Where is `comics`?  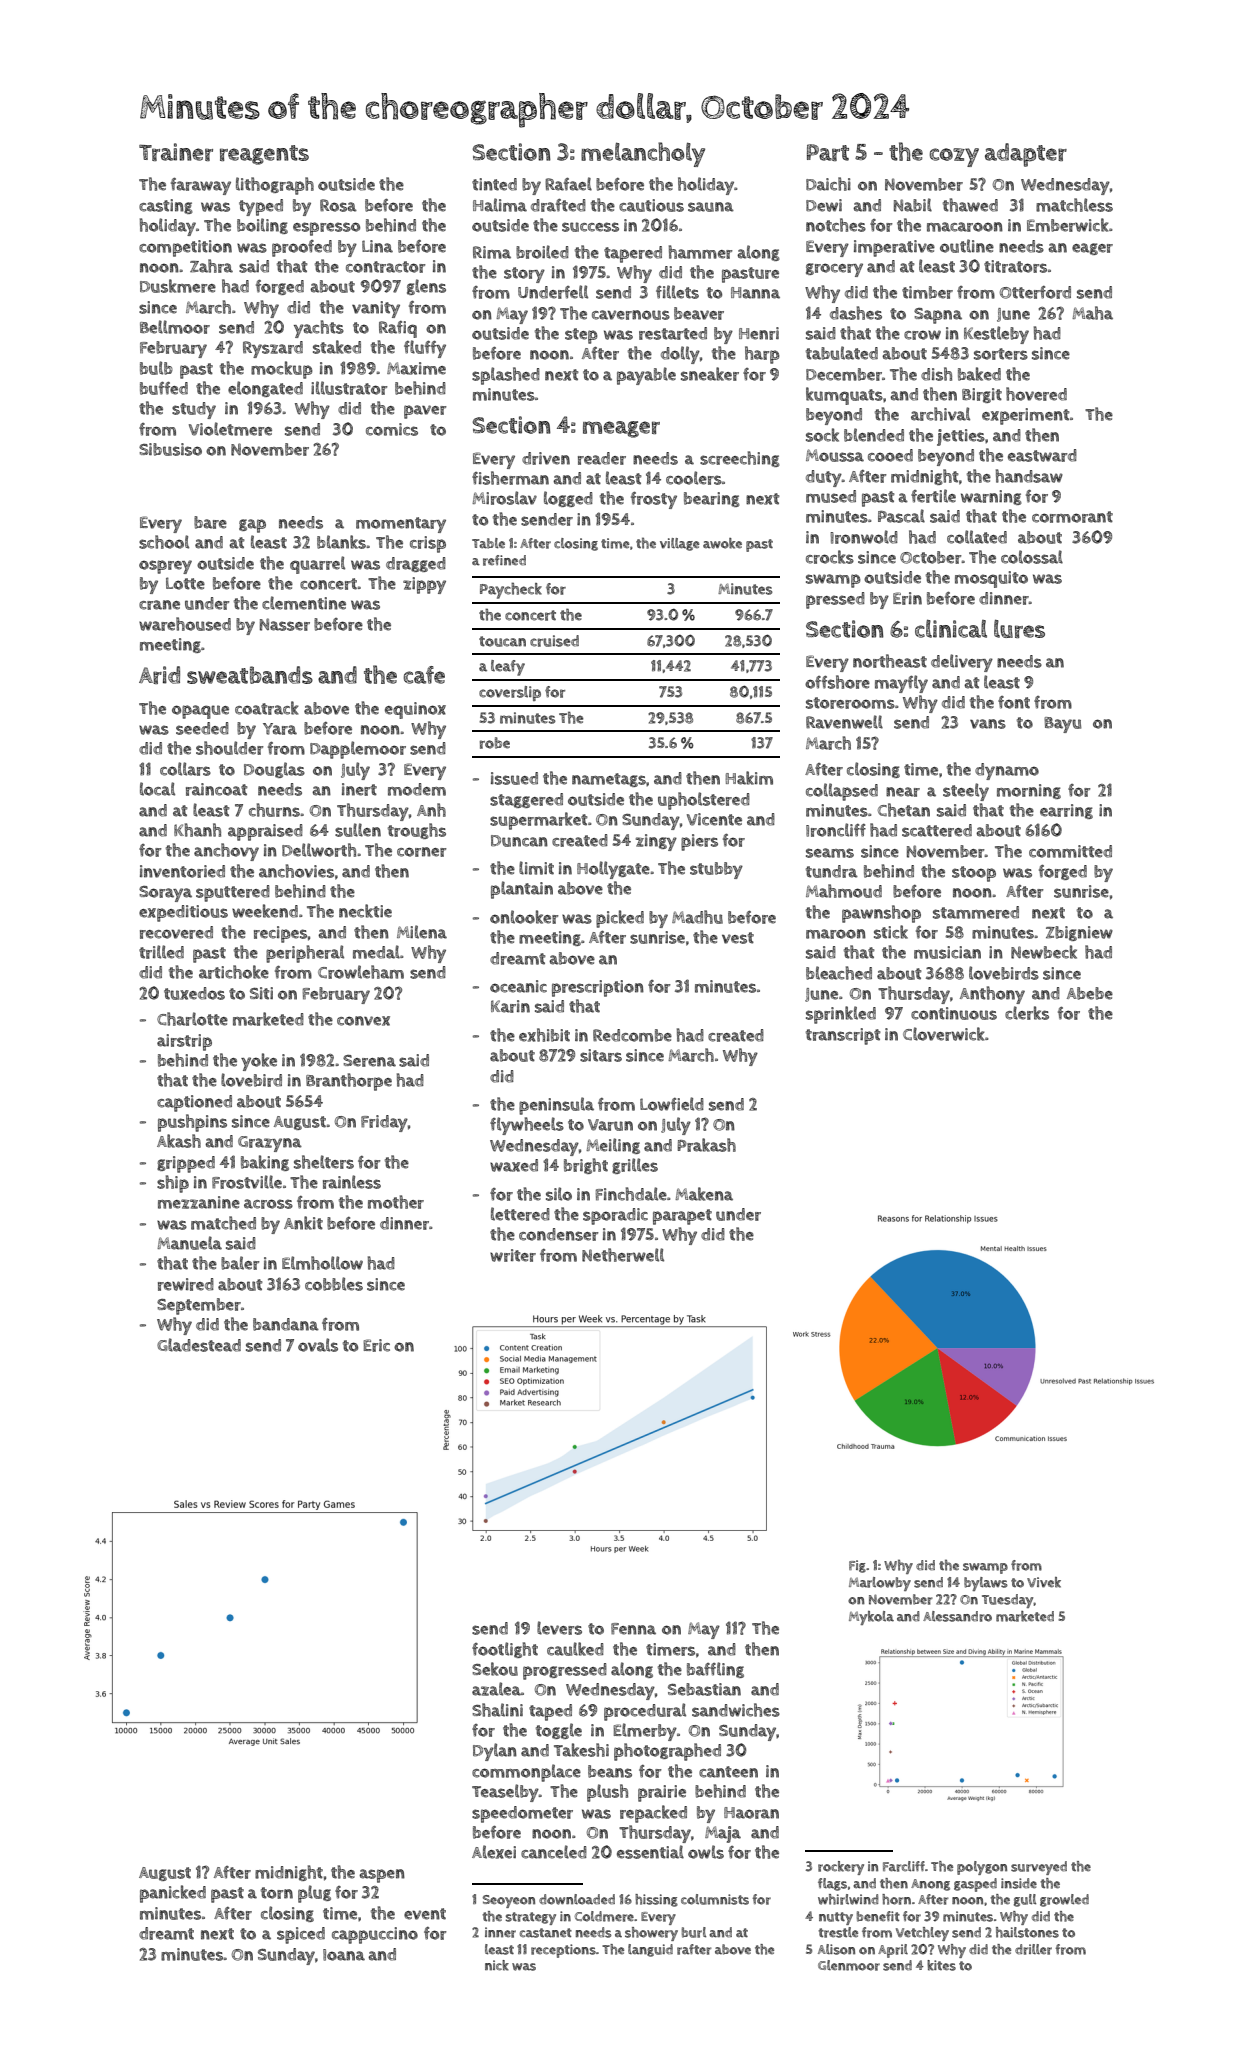 comics is located at coordinates (392, 429).
